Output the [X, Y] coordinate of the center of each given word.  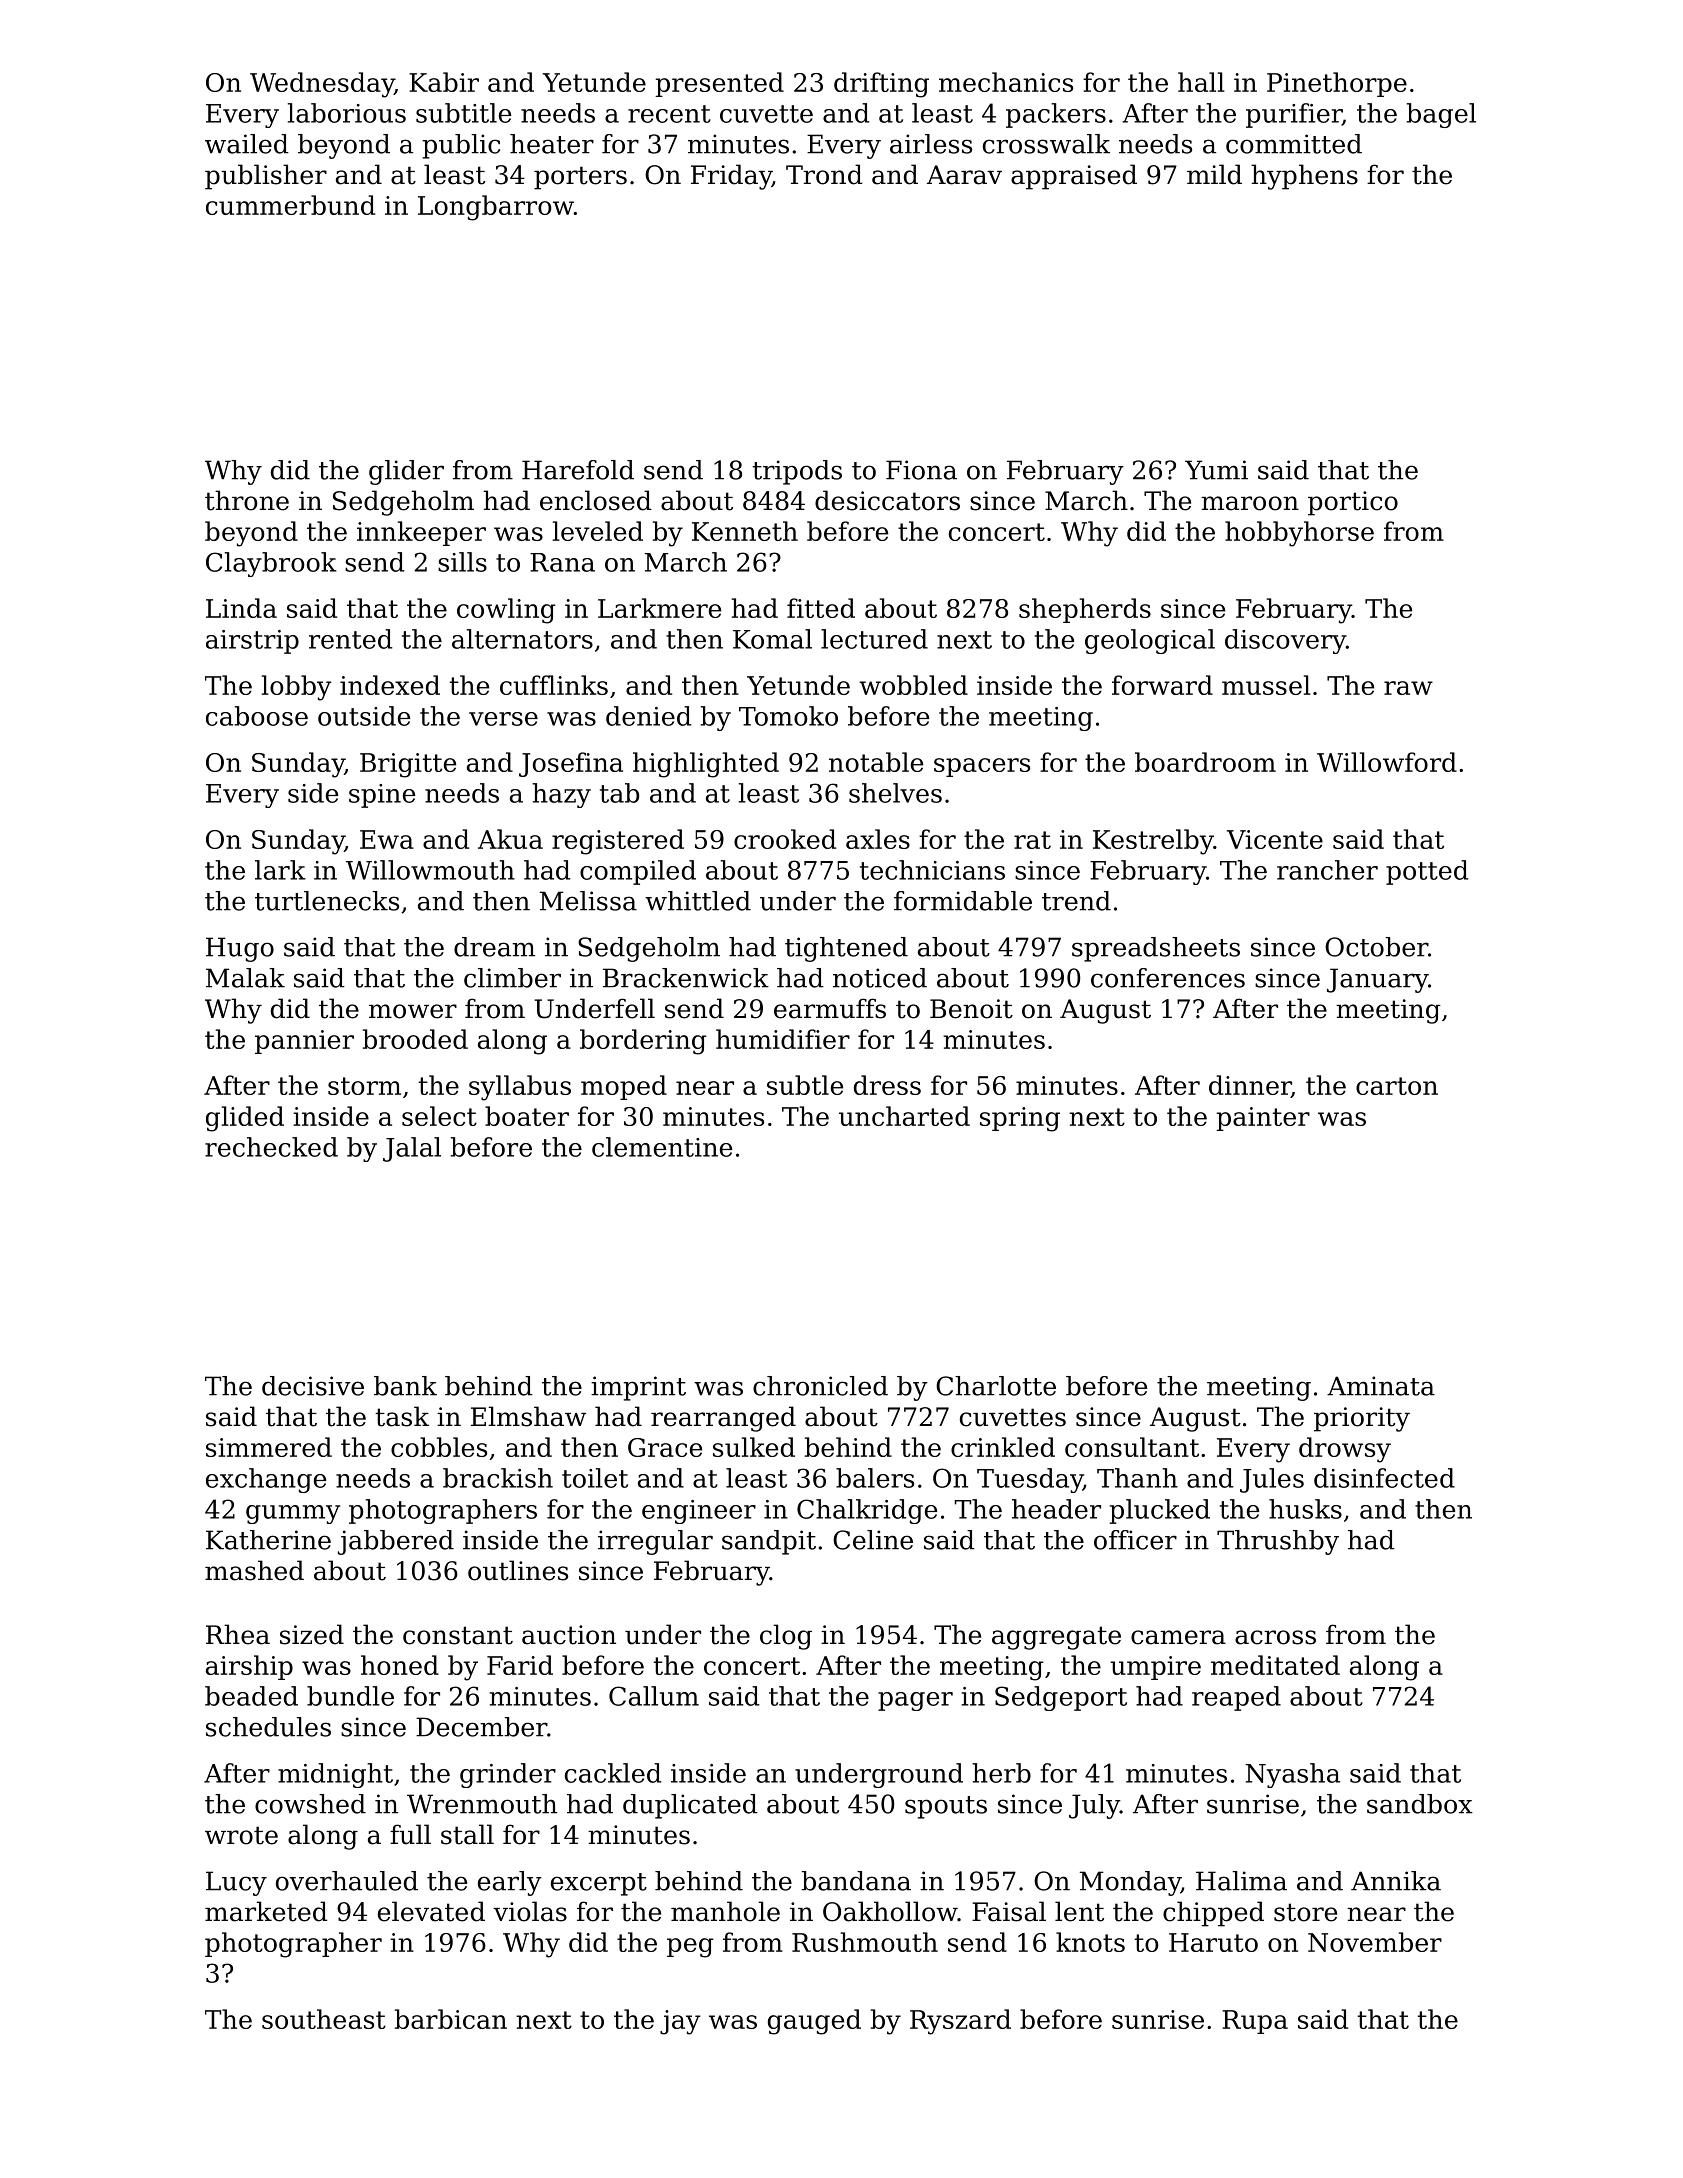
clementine [662, 1147]
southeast [324, 2019]
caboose [257, 716]
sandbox [1420, 1804]
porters [580, 178]
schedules [268, 1727]
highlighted [706, 765]
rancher [1327, 870]
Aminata [1381, 1386]
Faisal [1009, 1911]
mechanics [1006, 82]
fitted [821, 608]
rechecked [271, 1147]
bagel [1441, 115]
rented [350, 639]
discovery [1285, 641]
